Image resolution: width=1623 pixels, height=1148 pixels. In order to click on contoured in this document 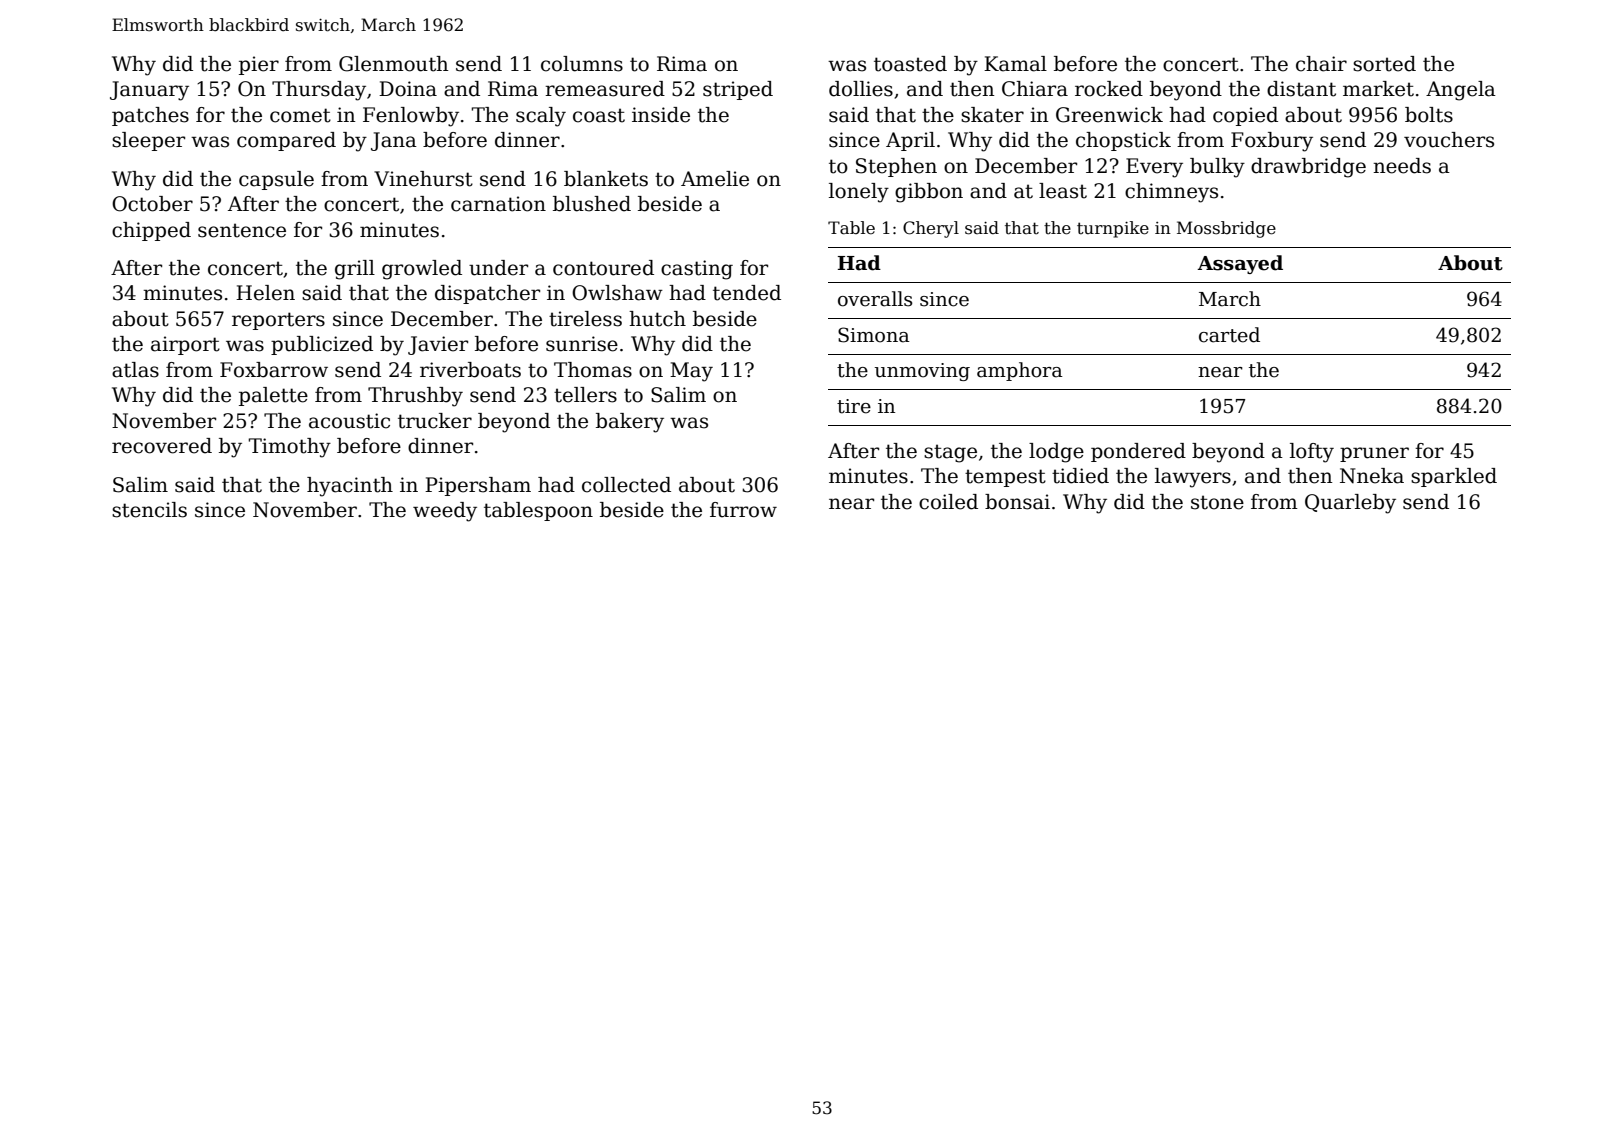, I will do `click(603, 268)`.
